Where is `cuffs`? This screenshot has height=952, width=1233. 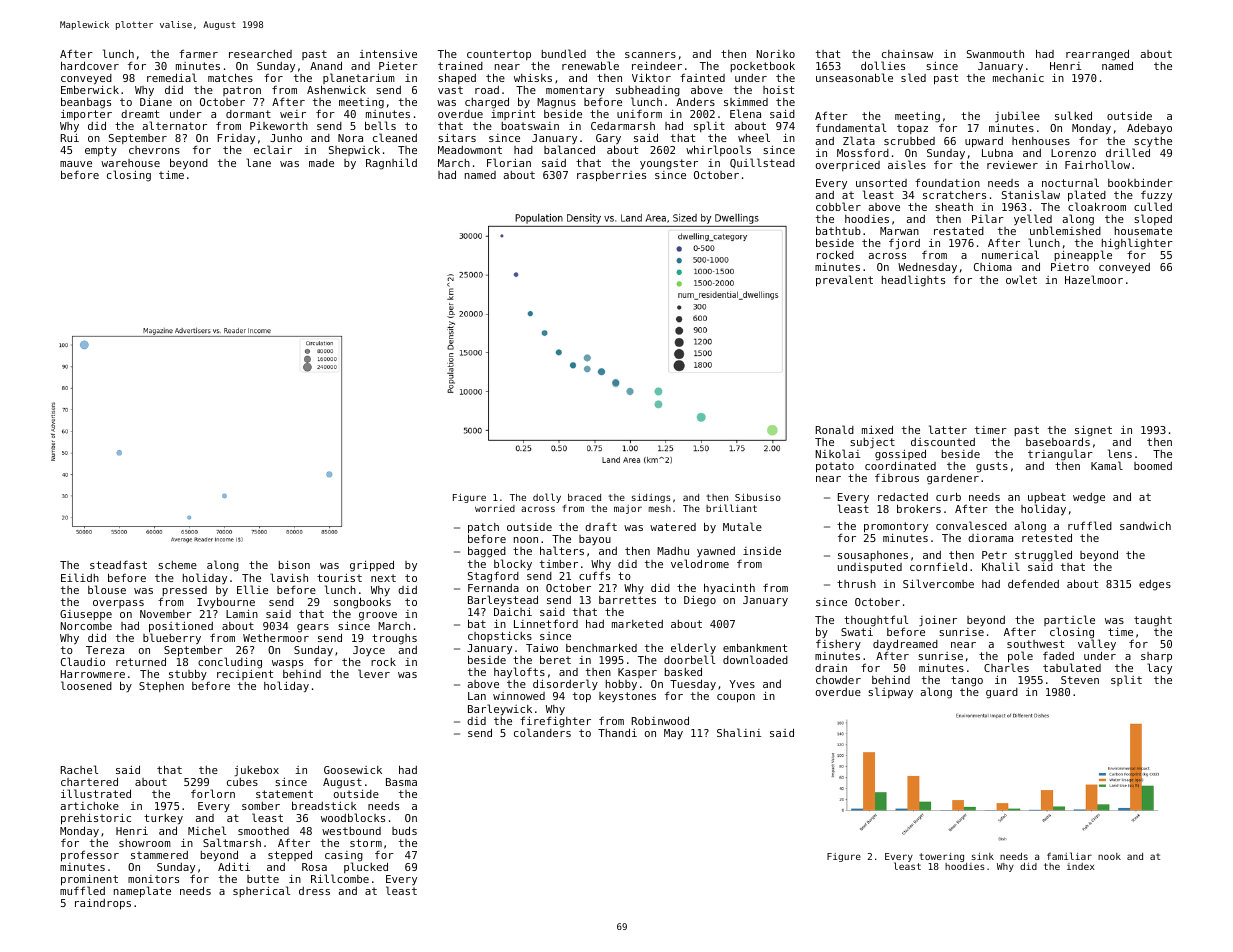
cuffs is located at coordinates (594, 575).
